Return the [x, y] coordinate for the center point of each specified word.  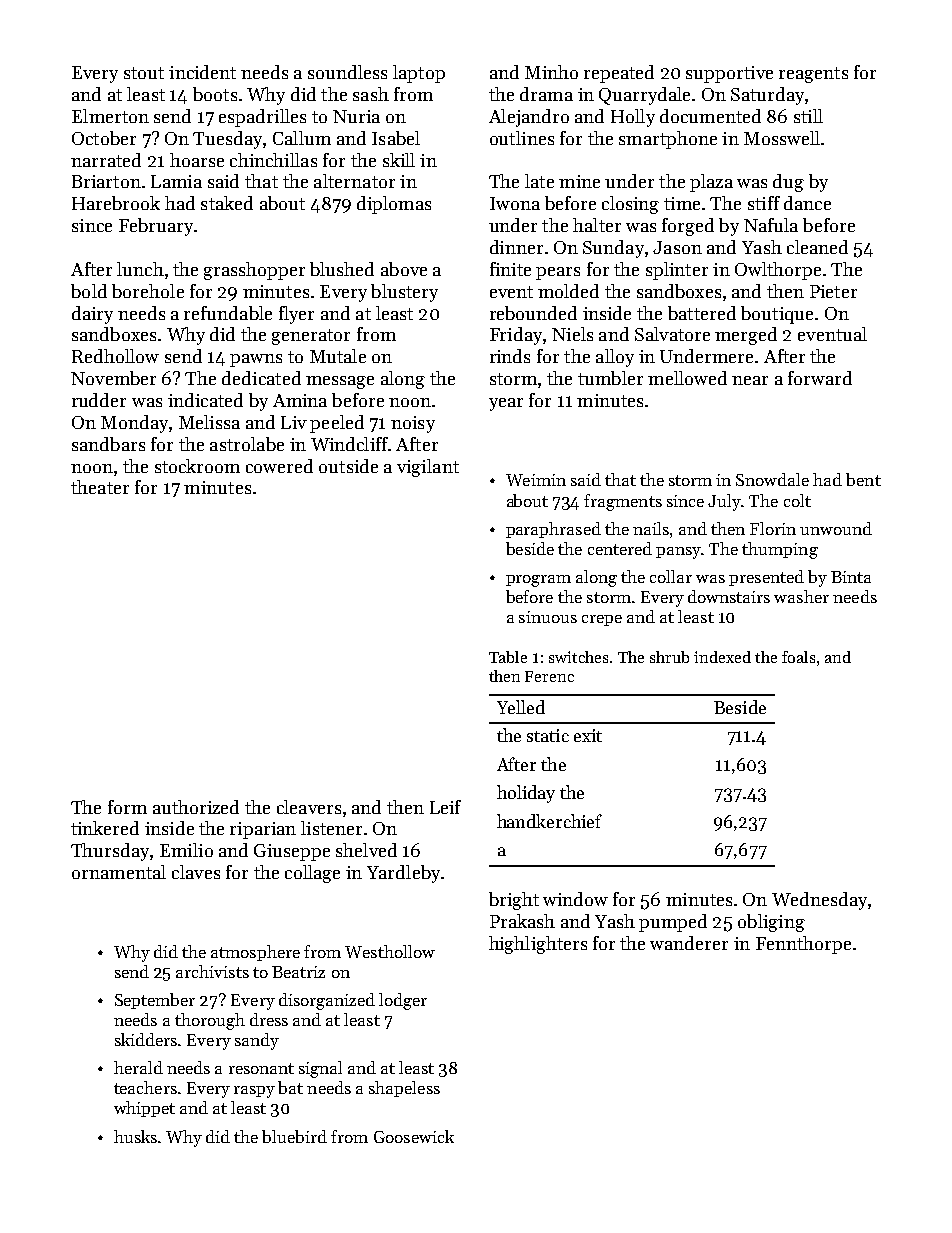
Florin [773, 528]
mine [579, 181]
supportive [729, 74]
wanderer [689, 943]
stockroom [197, 466]
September [155, 1001]
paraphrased [553, 530]
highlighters [538, 945]
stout [144, 73]
